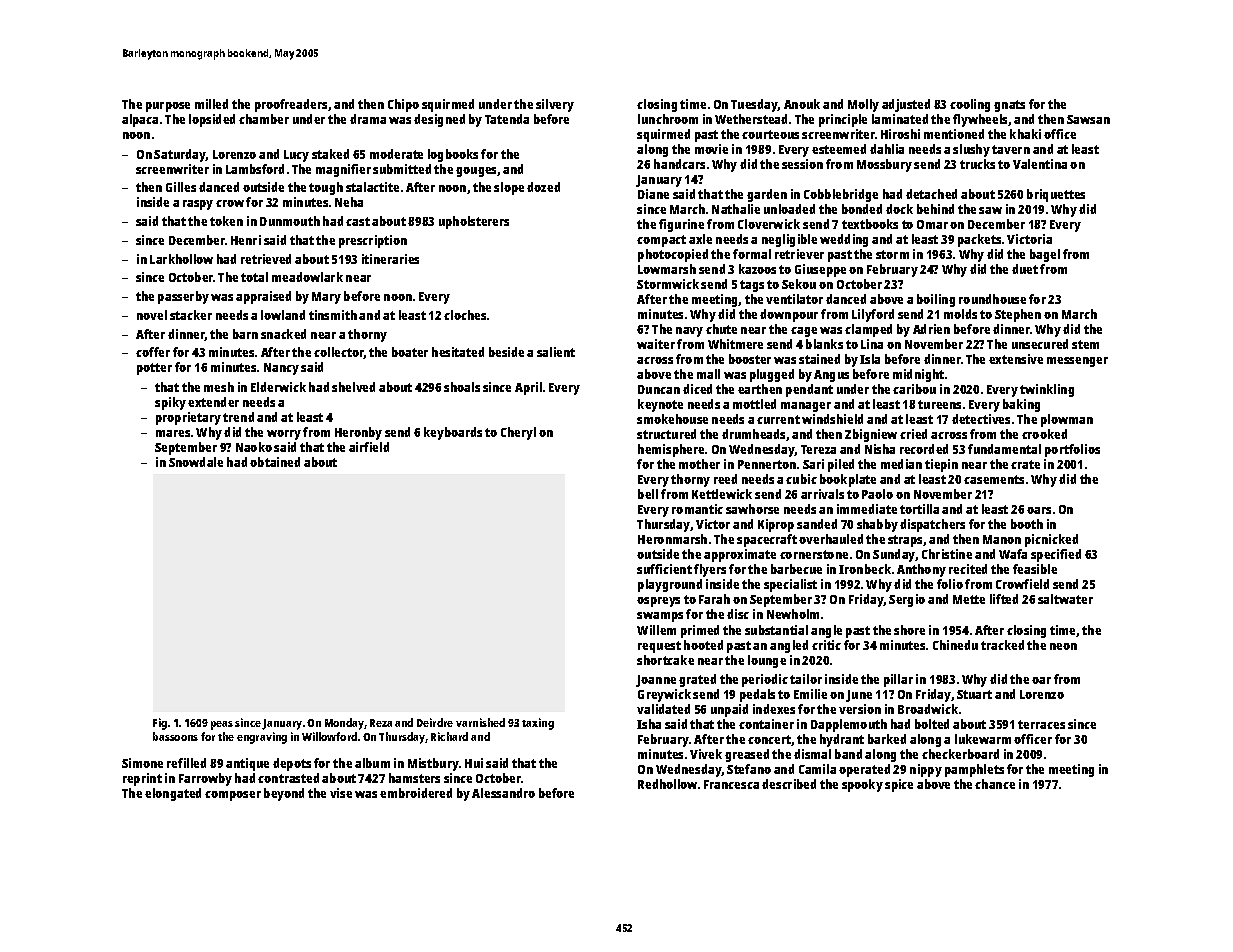 The width and height of the image is (1233, 952). I want to click on composer, so click(233, 796).
